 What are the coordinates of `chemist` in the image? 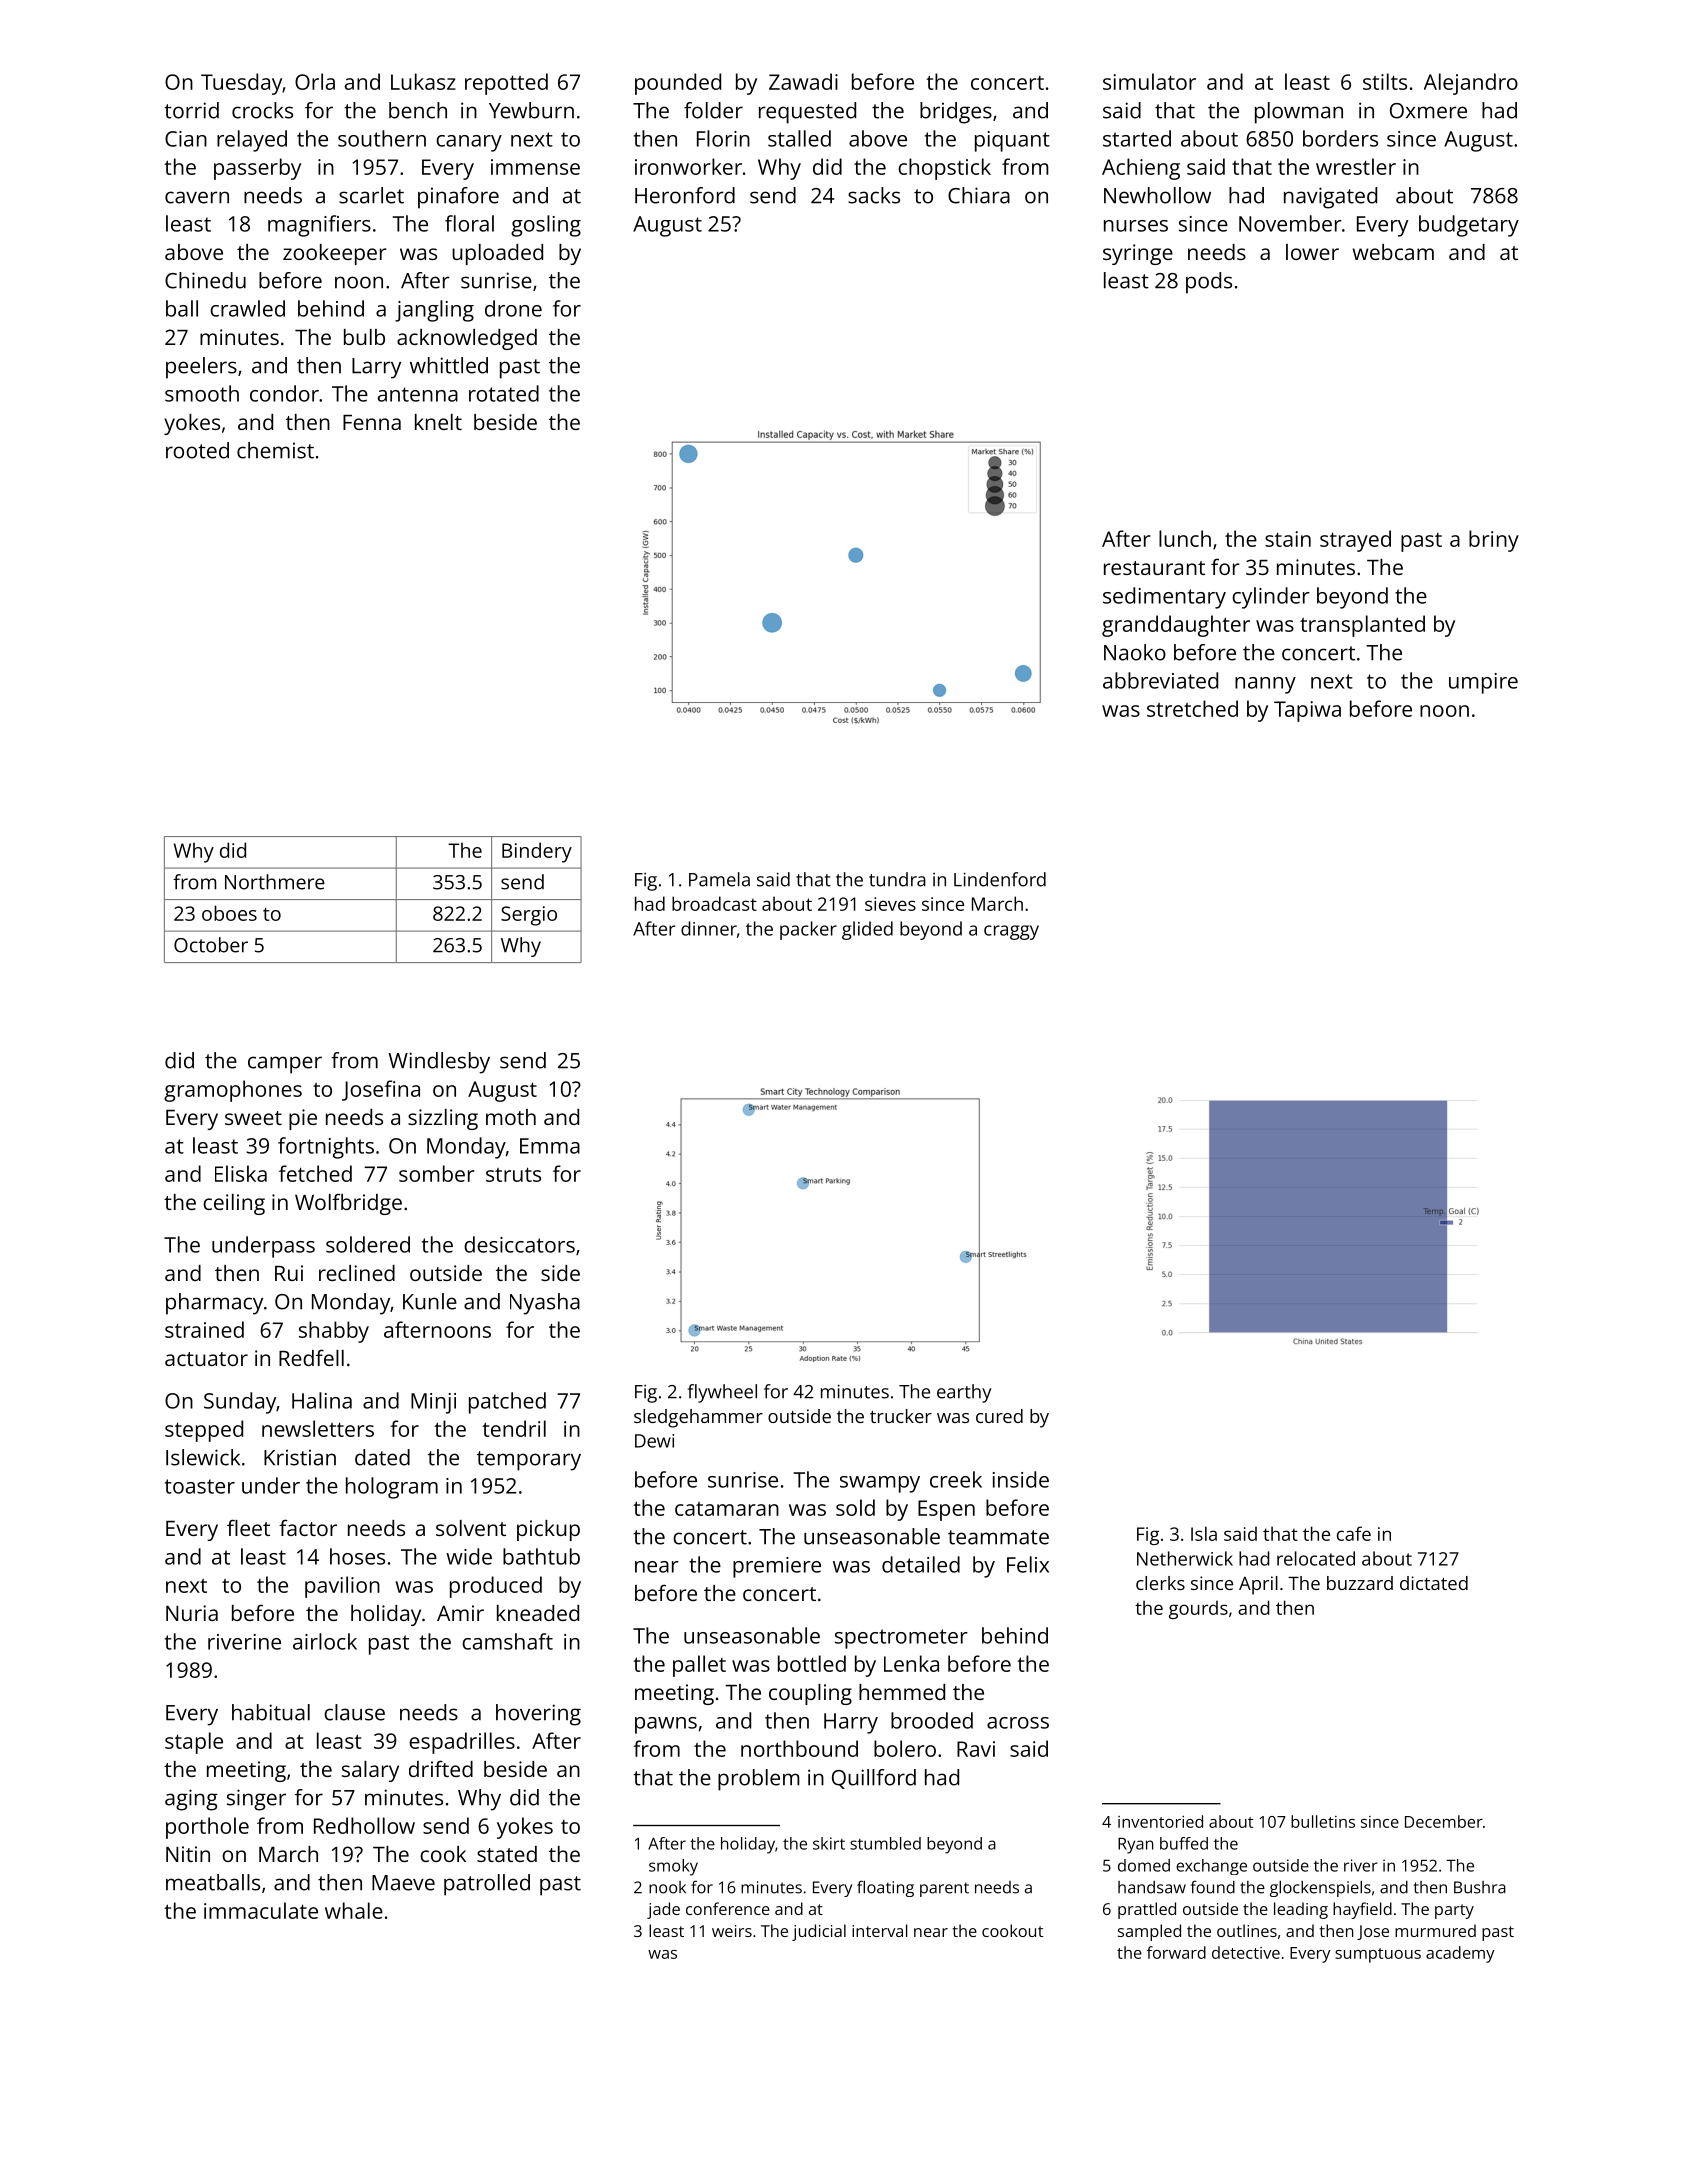 It's located at (275, 450).
